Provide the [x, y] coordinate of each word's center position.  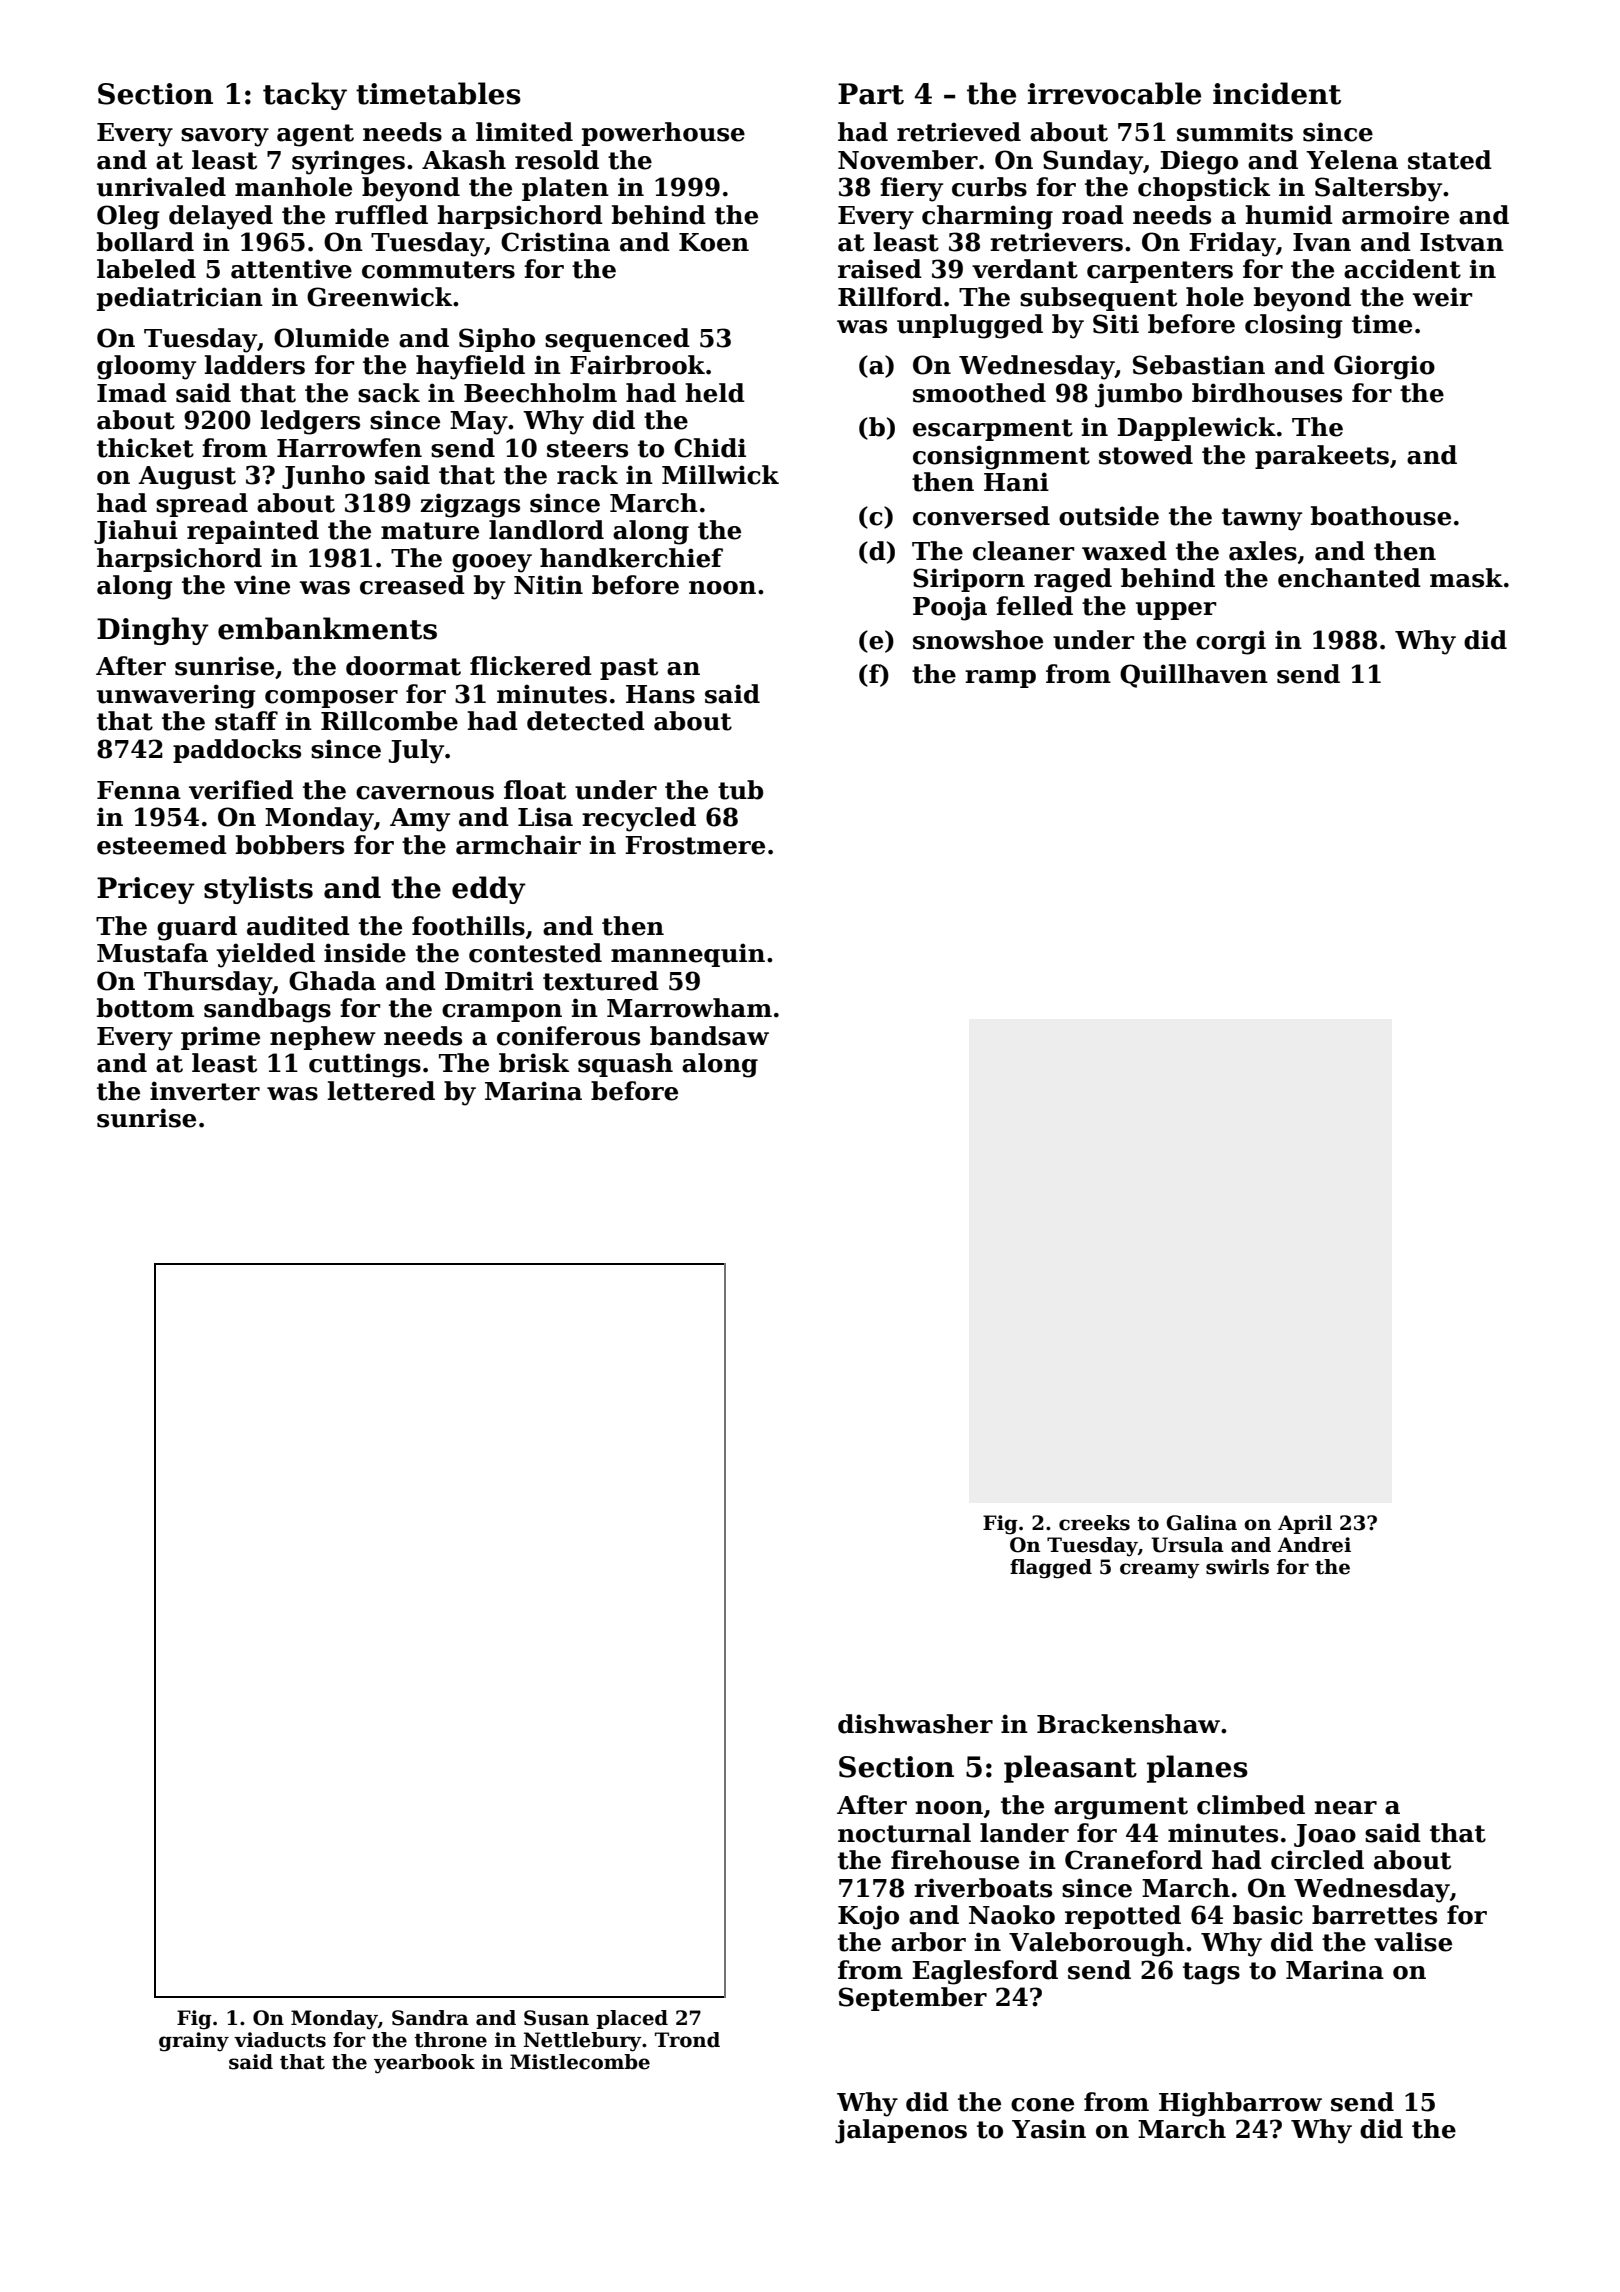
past [629, 669]
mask [1466, 578]
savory [225, 137]
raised [880, 269]
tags [1211, 1973]
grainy [194, 2042]
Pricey [146, 890]
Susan [556, 2018]
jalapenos [901, 2131]
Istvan [1462, 242]
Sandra [430, 2018]
